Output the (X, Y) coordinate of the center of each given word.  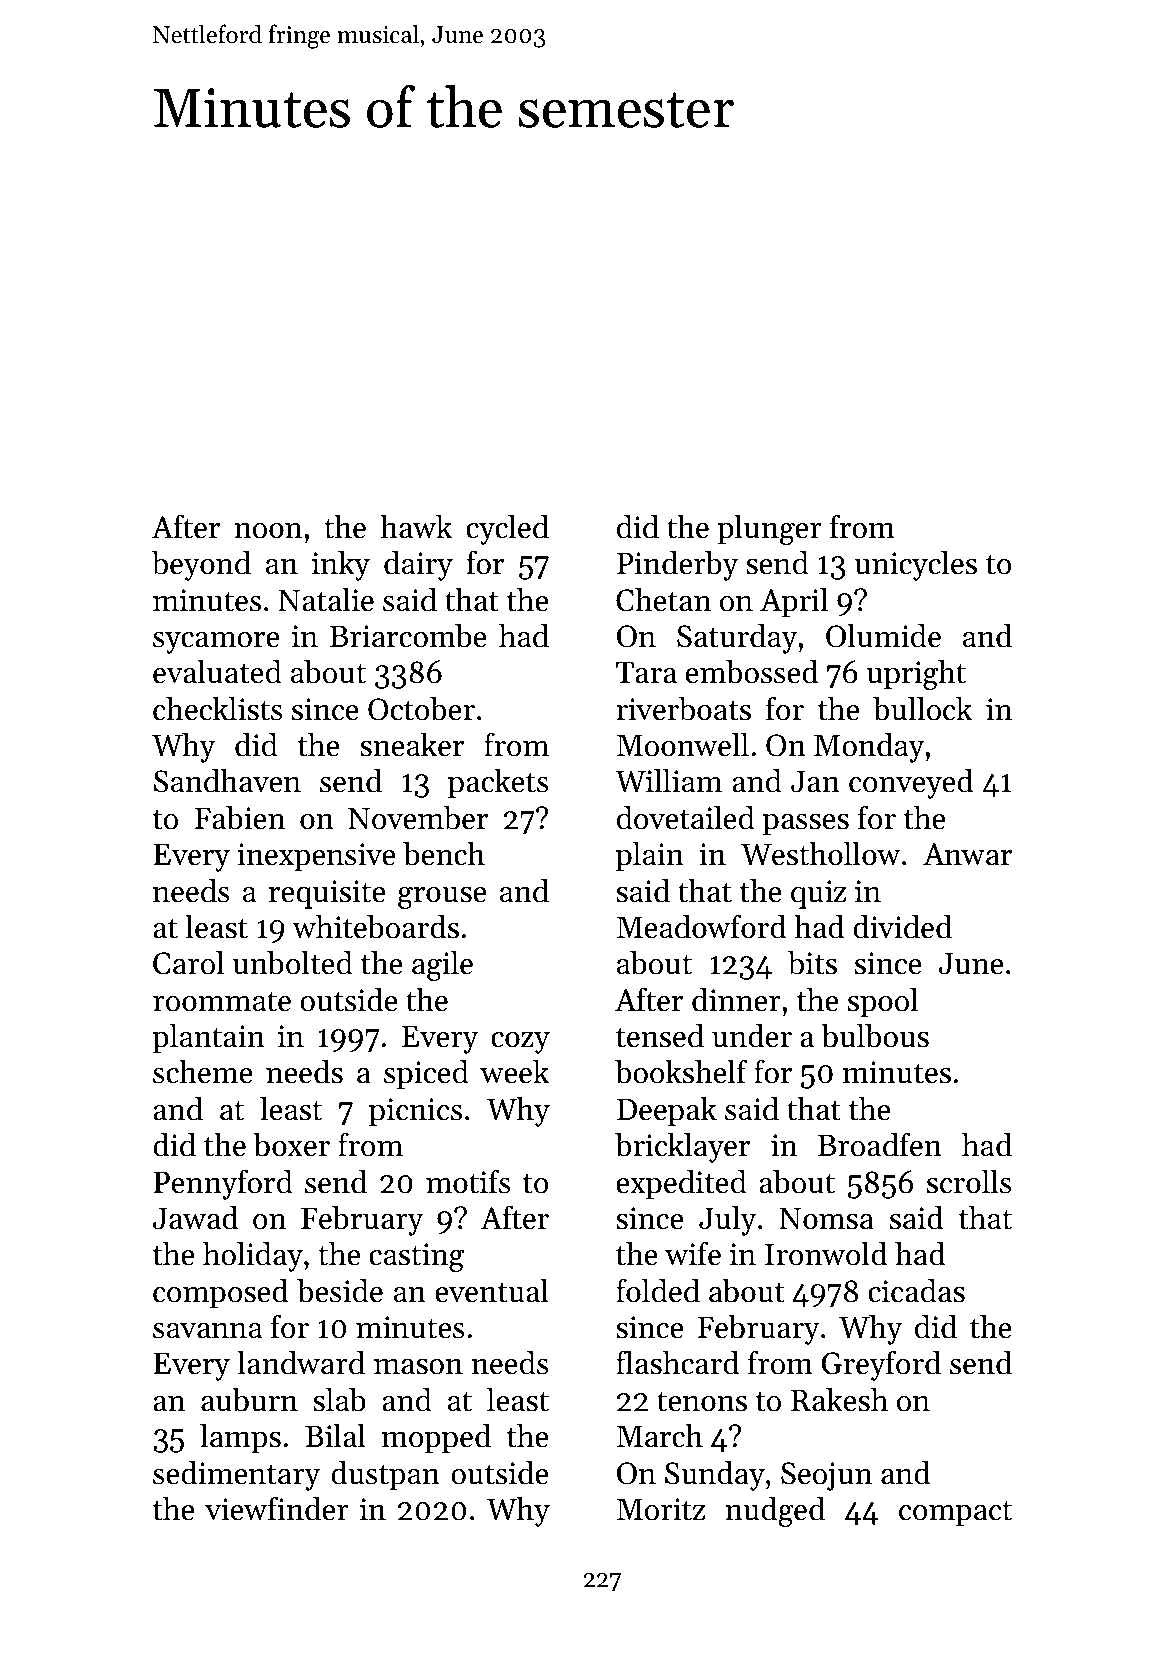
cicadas (916, 1291)
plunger (769, 530)
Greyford (881, 1365)
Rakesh (839, 1400)
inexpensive (316, 857)
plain (650, 857)
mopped (436, 1439)
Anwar (967, 854)
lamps (240, 1439)
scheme (203, 1072)
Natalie (326, 600)
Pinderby (677, 566)
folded (658, 1290)
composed (220, 1294)
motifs (468, 1181)
